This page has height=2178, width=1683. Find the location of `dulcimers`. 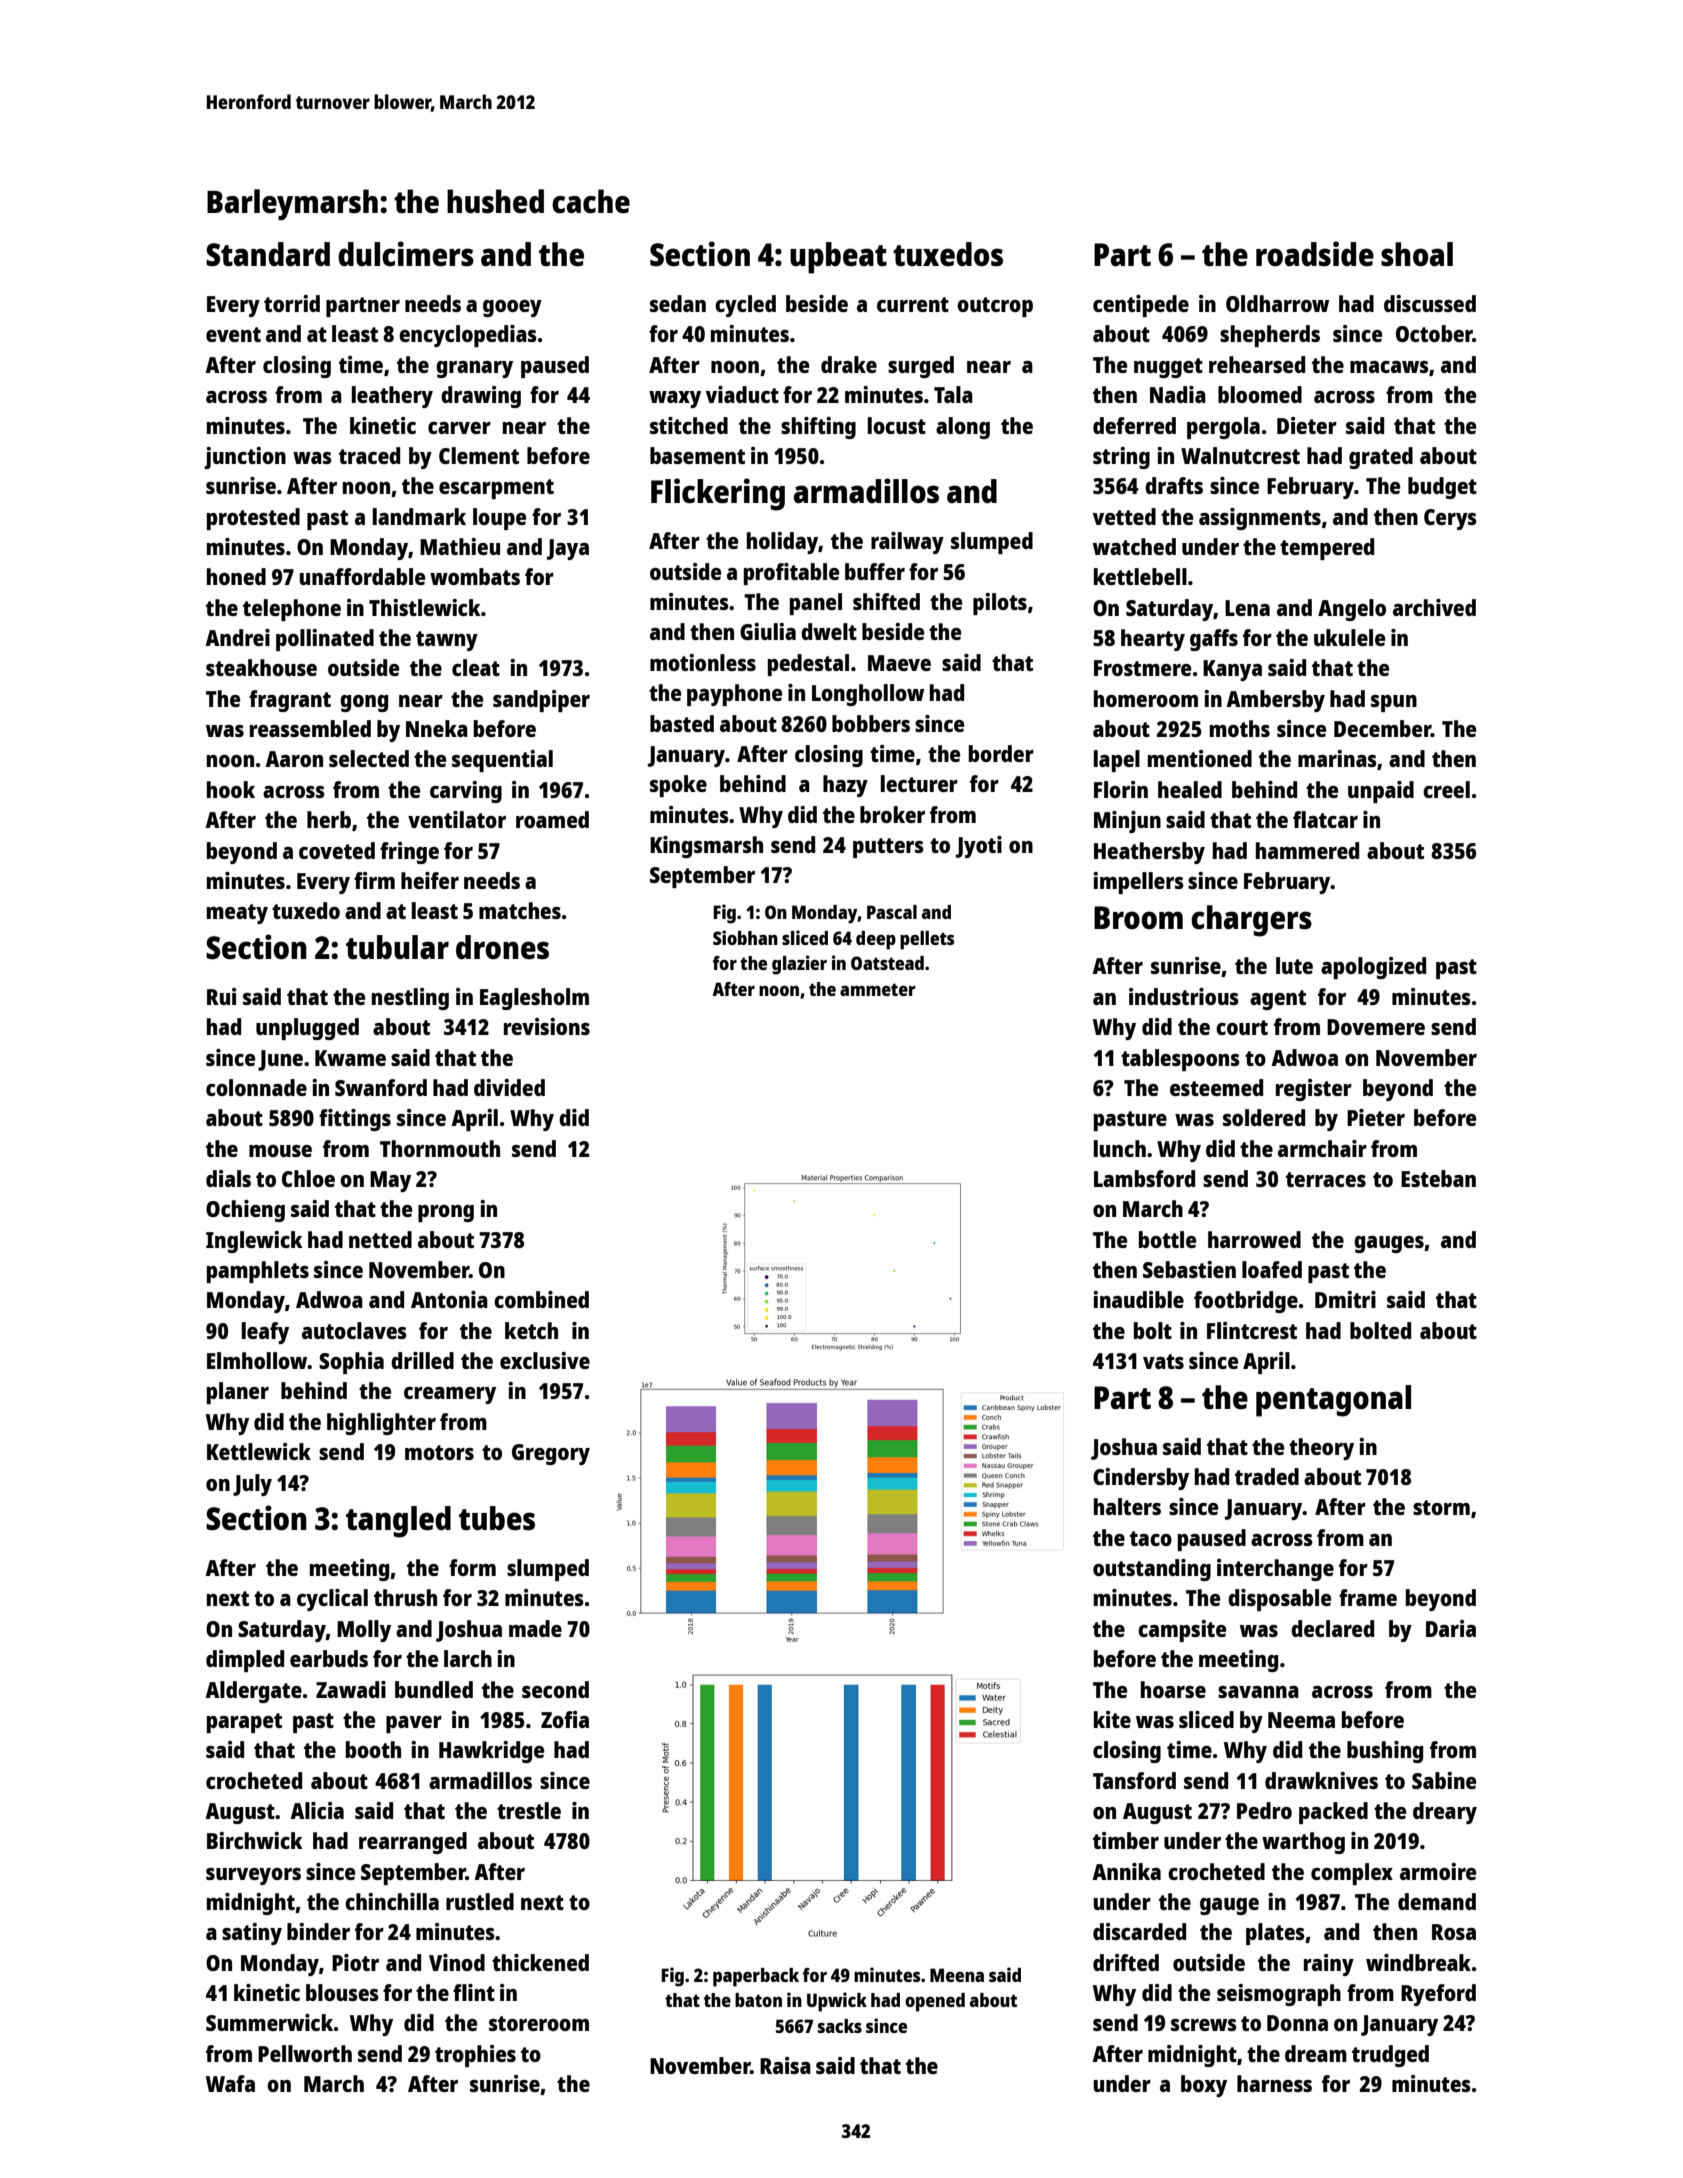

dulcimers is located at coordinates (406, 254).
